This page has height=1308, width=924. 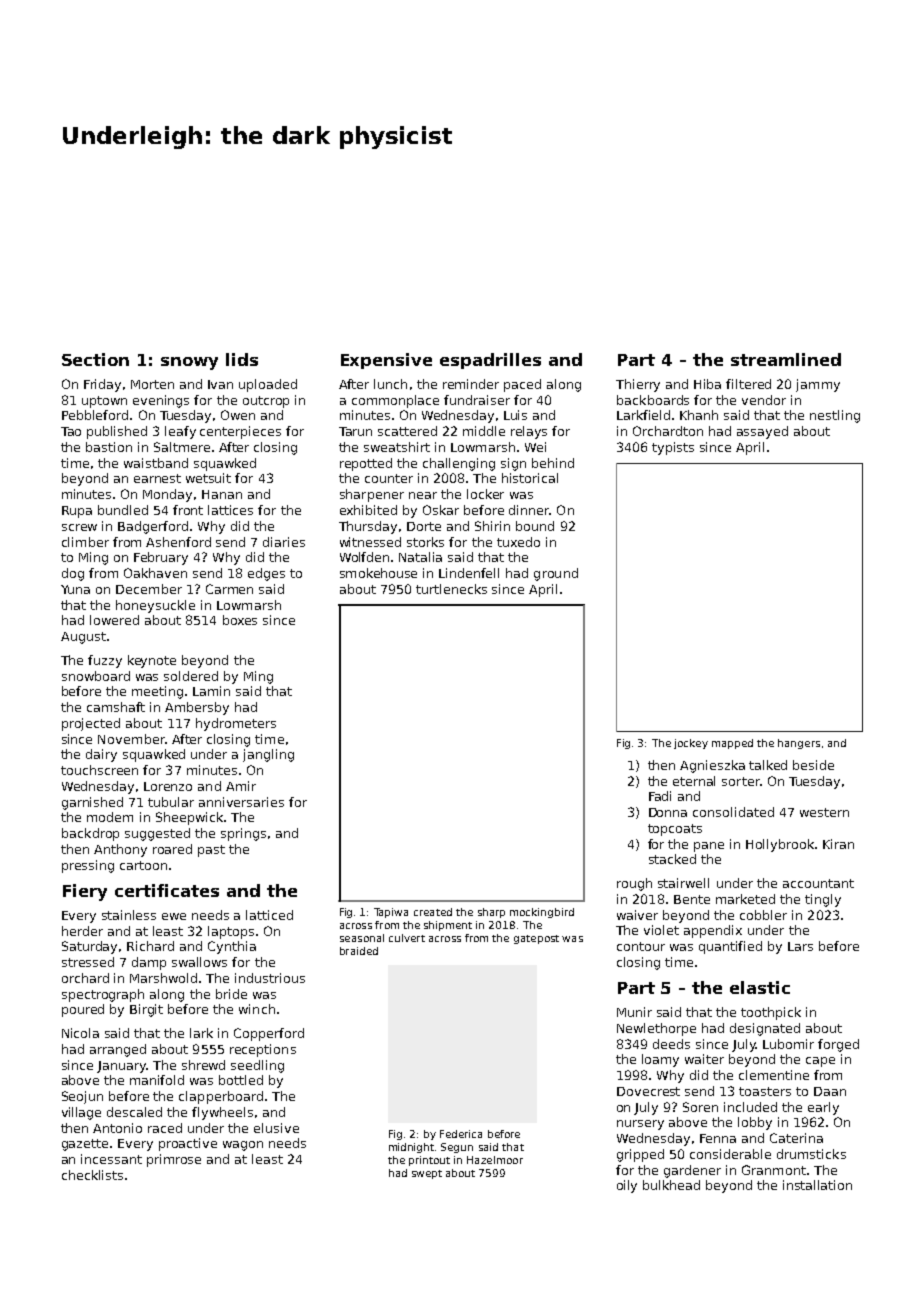 I want to click on ground, so click(x=556, y=574).
